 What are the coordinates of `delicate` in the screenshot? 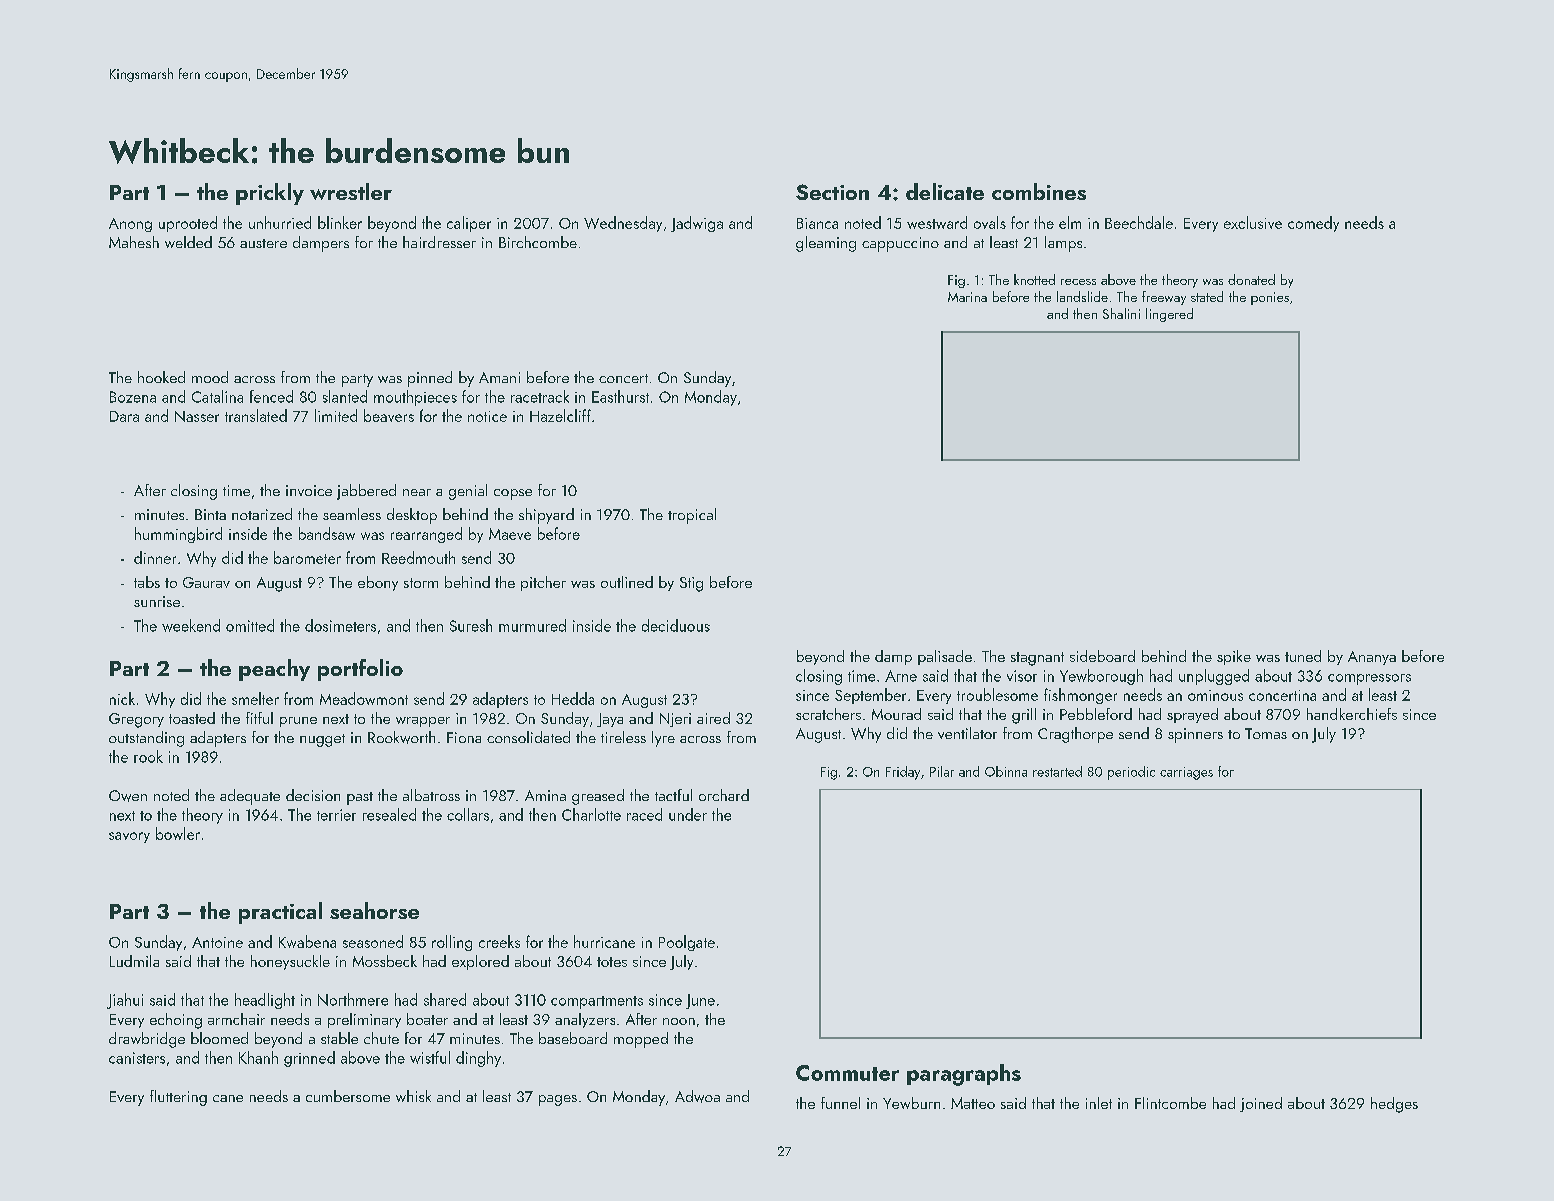 It's located at (945, 191).
